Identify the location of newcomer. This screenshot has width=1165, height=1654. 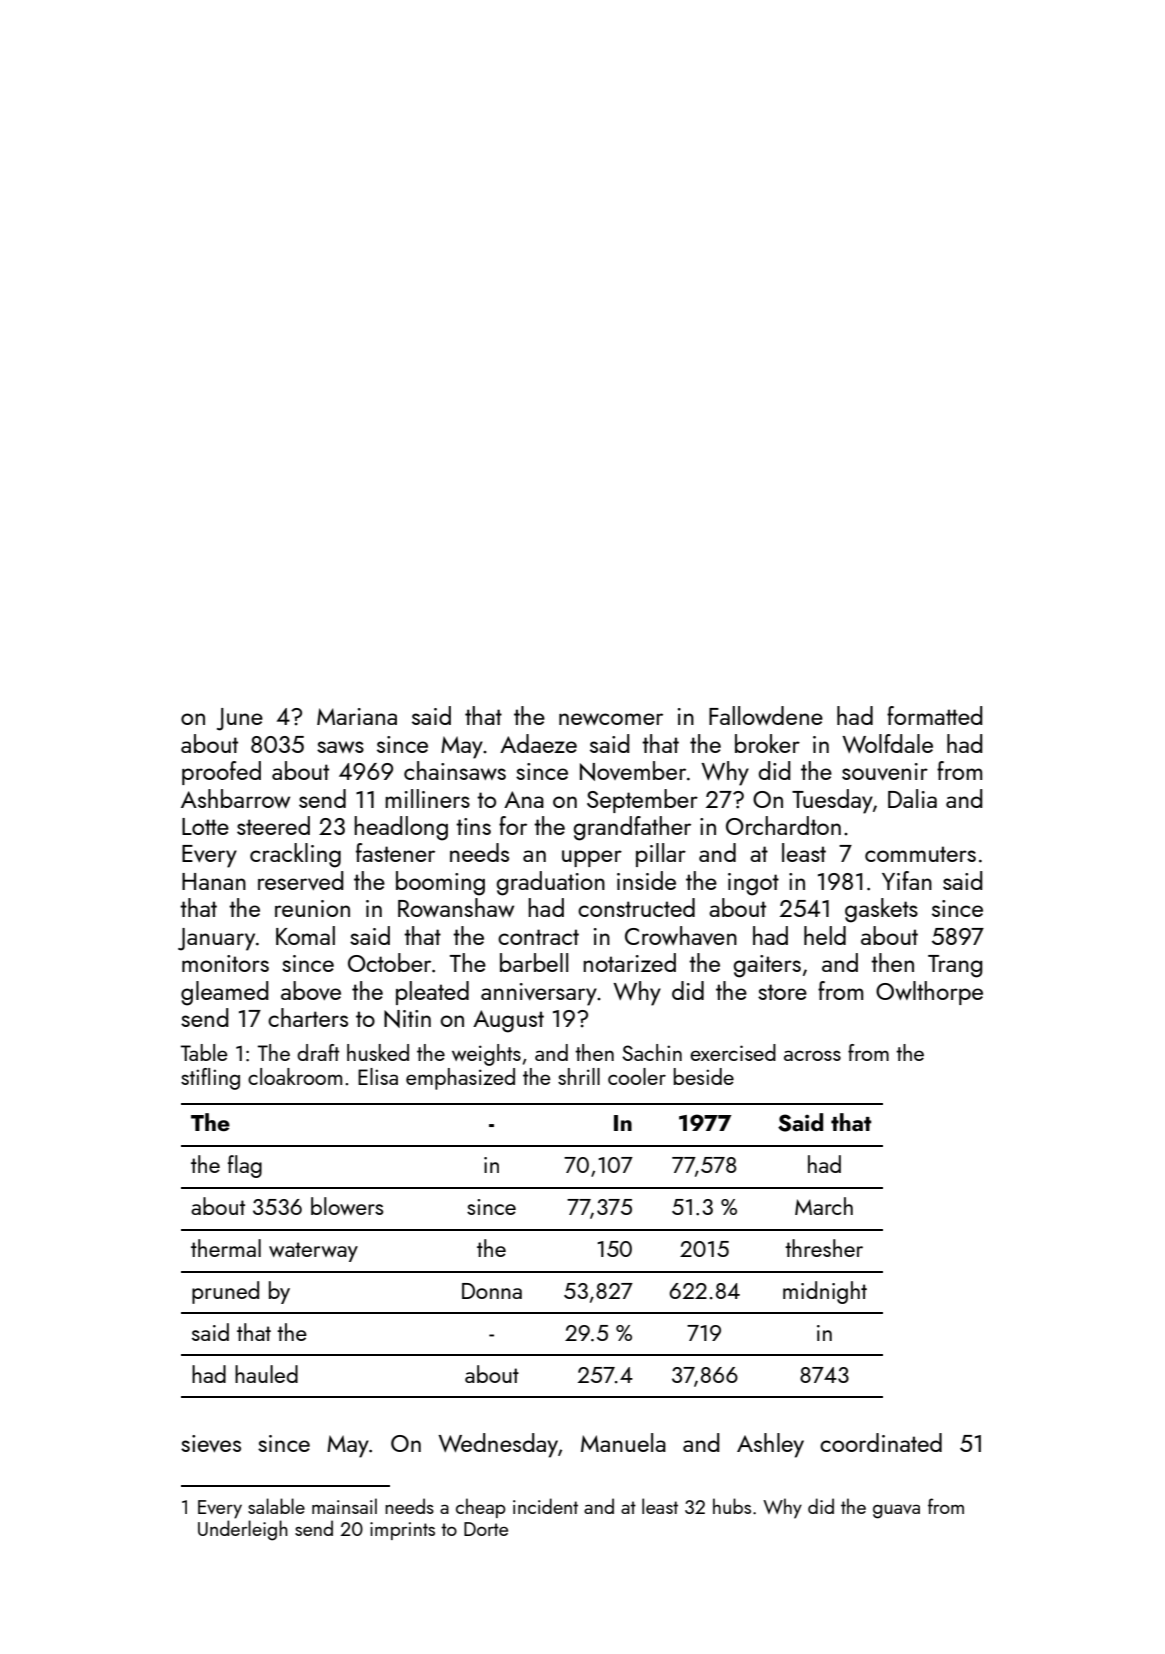
(611, 719).
